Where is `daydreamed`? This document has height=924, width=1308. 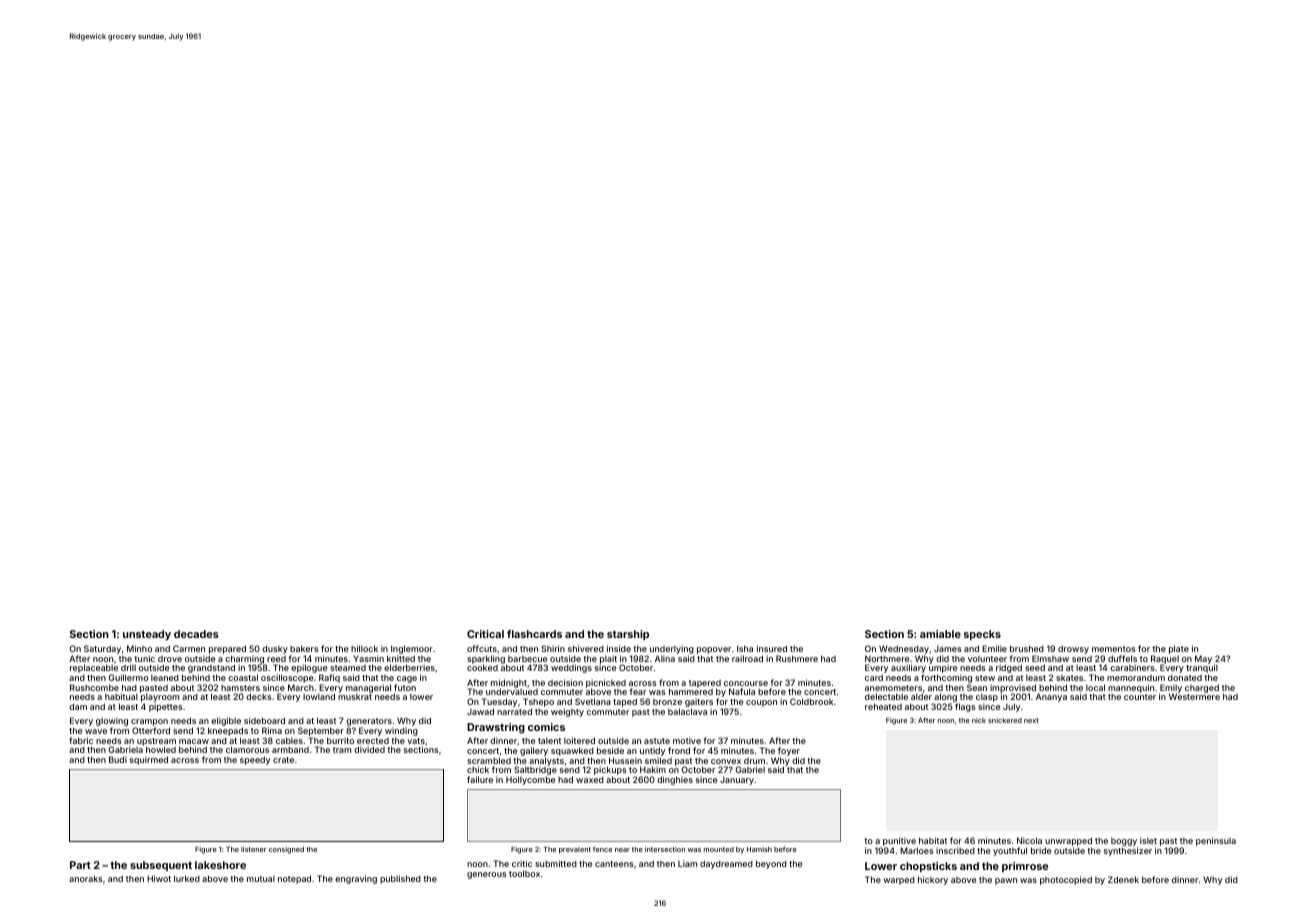 daydreamed is located at coordinates (726, 864).
